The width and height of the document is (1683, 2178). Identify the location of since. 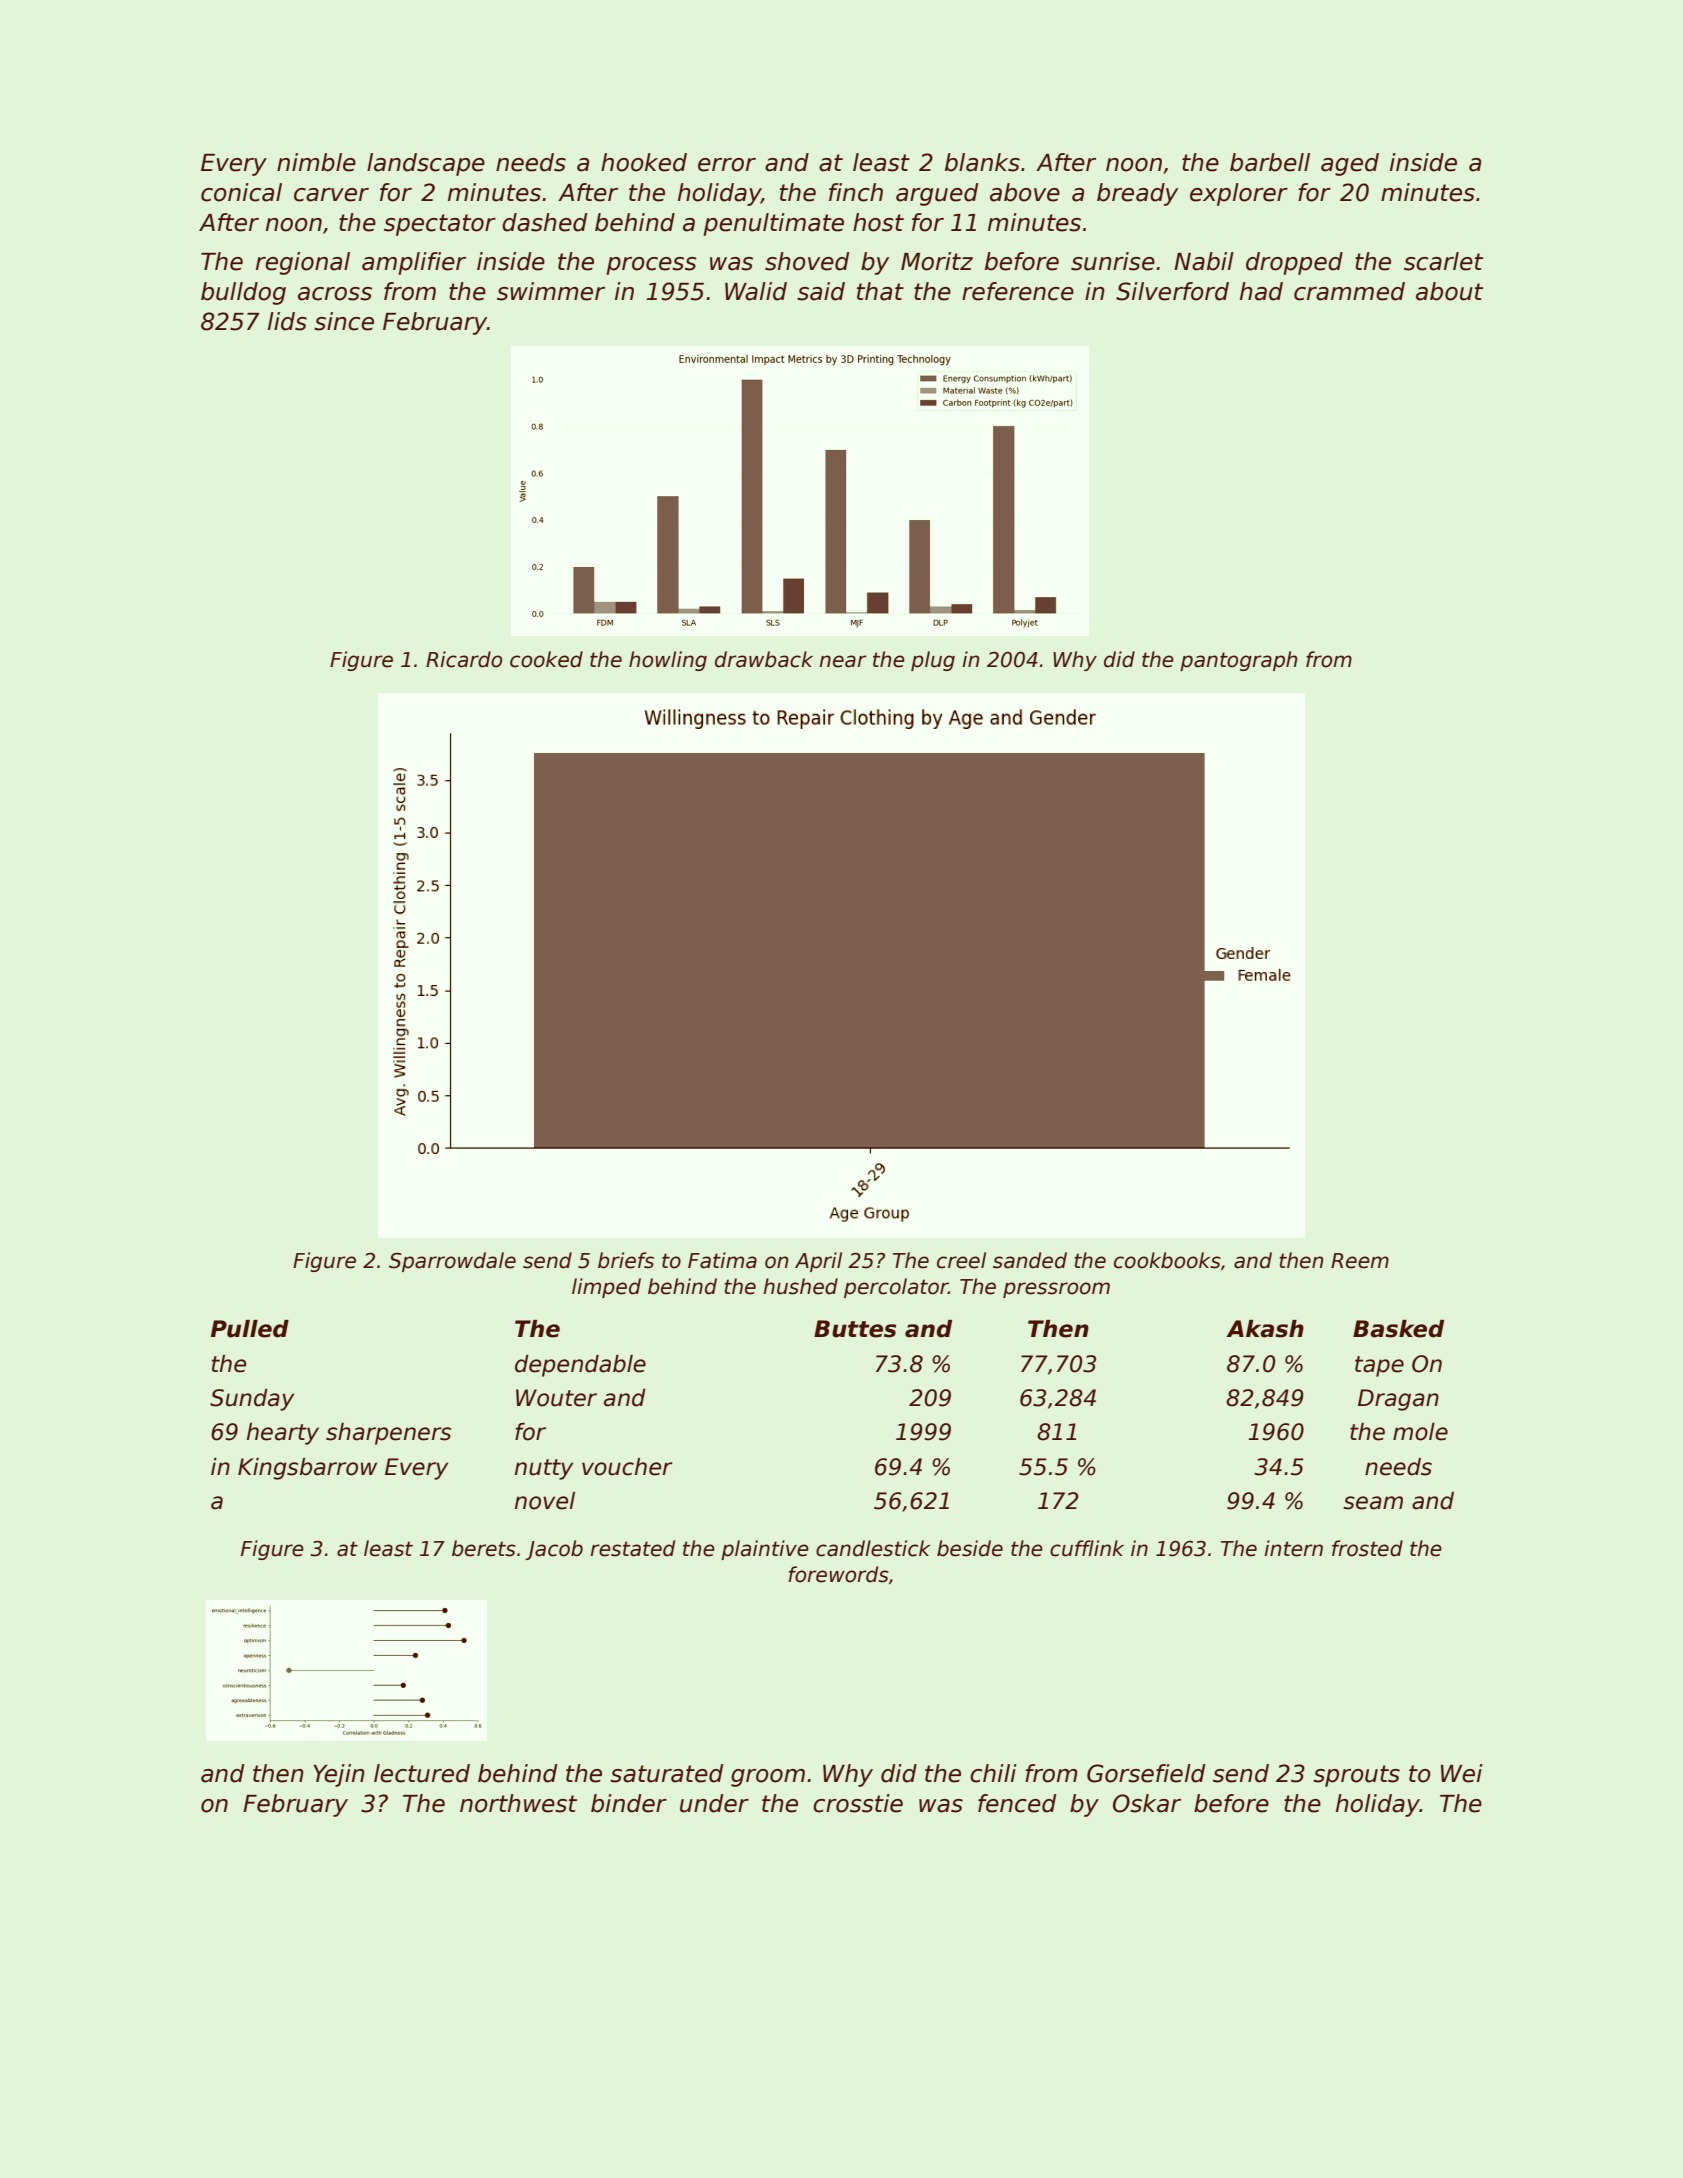
(344, 321).
